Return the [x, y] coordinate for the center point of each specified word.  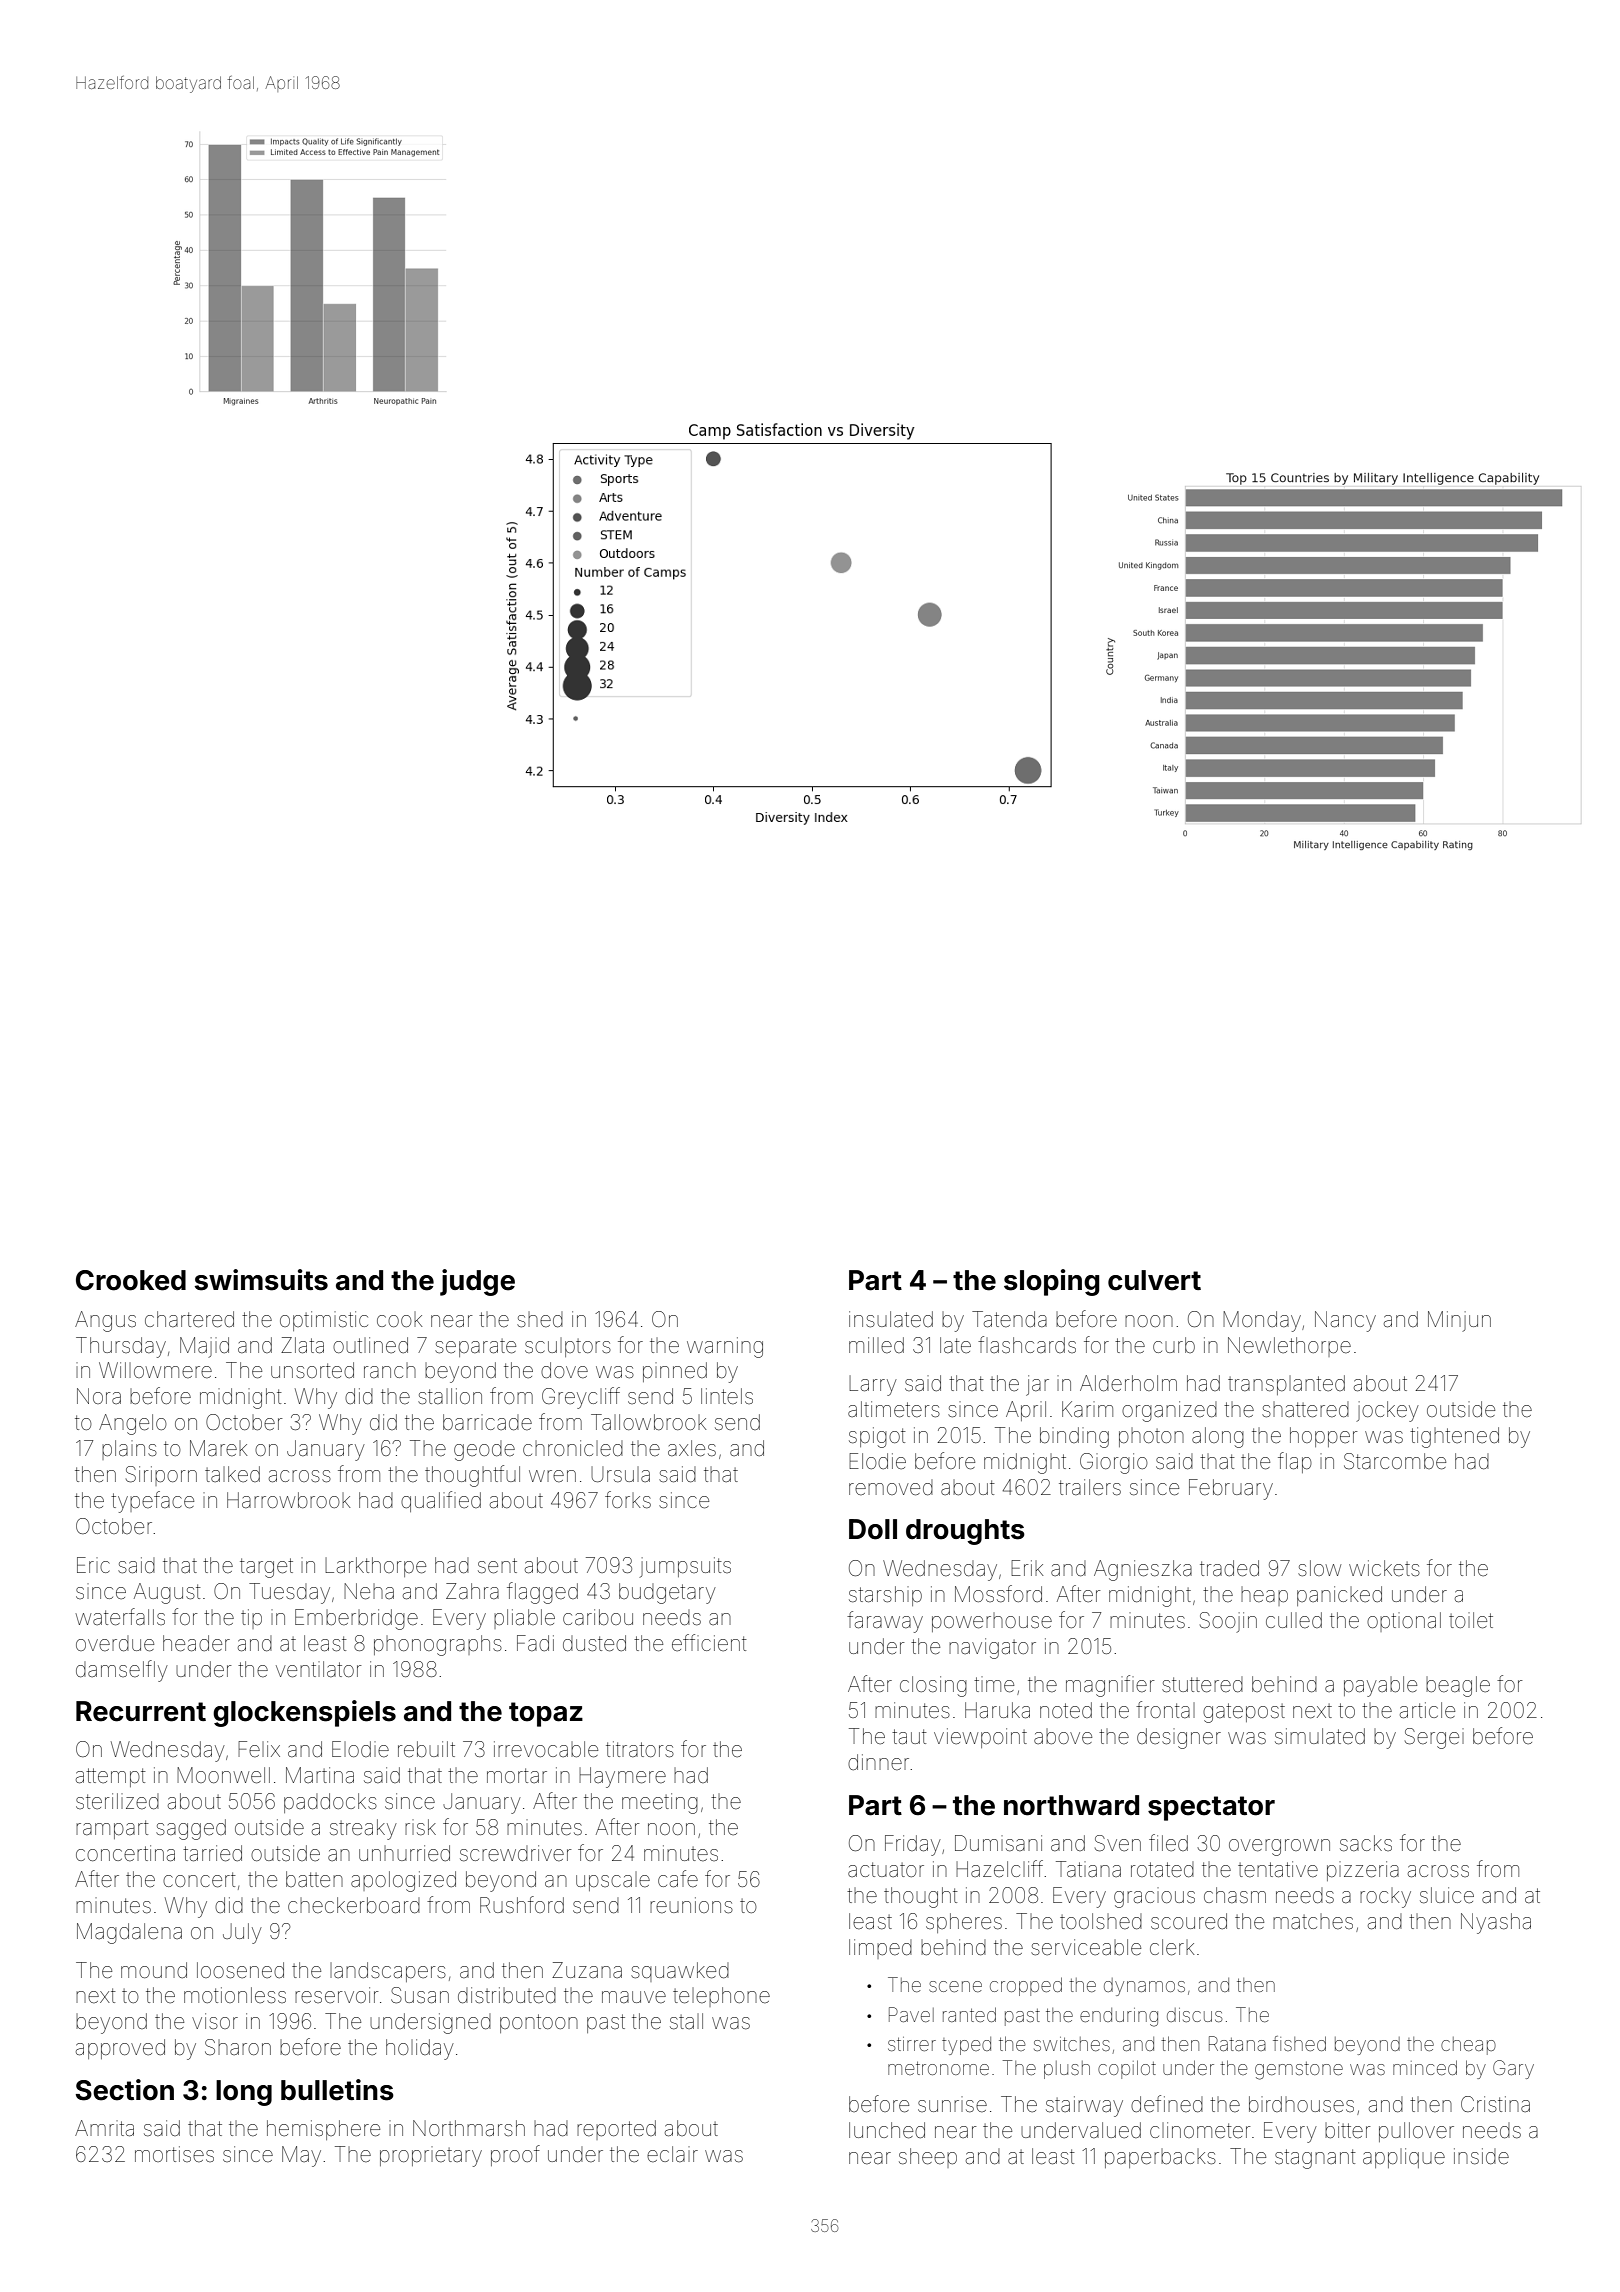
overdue [115, 1644]
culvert [1154, 1280]
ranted [969, 2014]
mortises [174, 2154]
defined [1167, 2104]
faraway [885, 1622]
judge [477, 1282]
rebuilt [426, 1749]
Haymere [622, 1777]
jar [1037, 1385]
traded [1229, 1568]
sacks [1366, 1843]
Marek [218, 1448]
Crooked [131, 1280]
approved [120, 2049]
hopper [1323, 1437]
